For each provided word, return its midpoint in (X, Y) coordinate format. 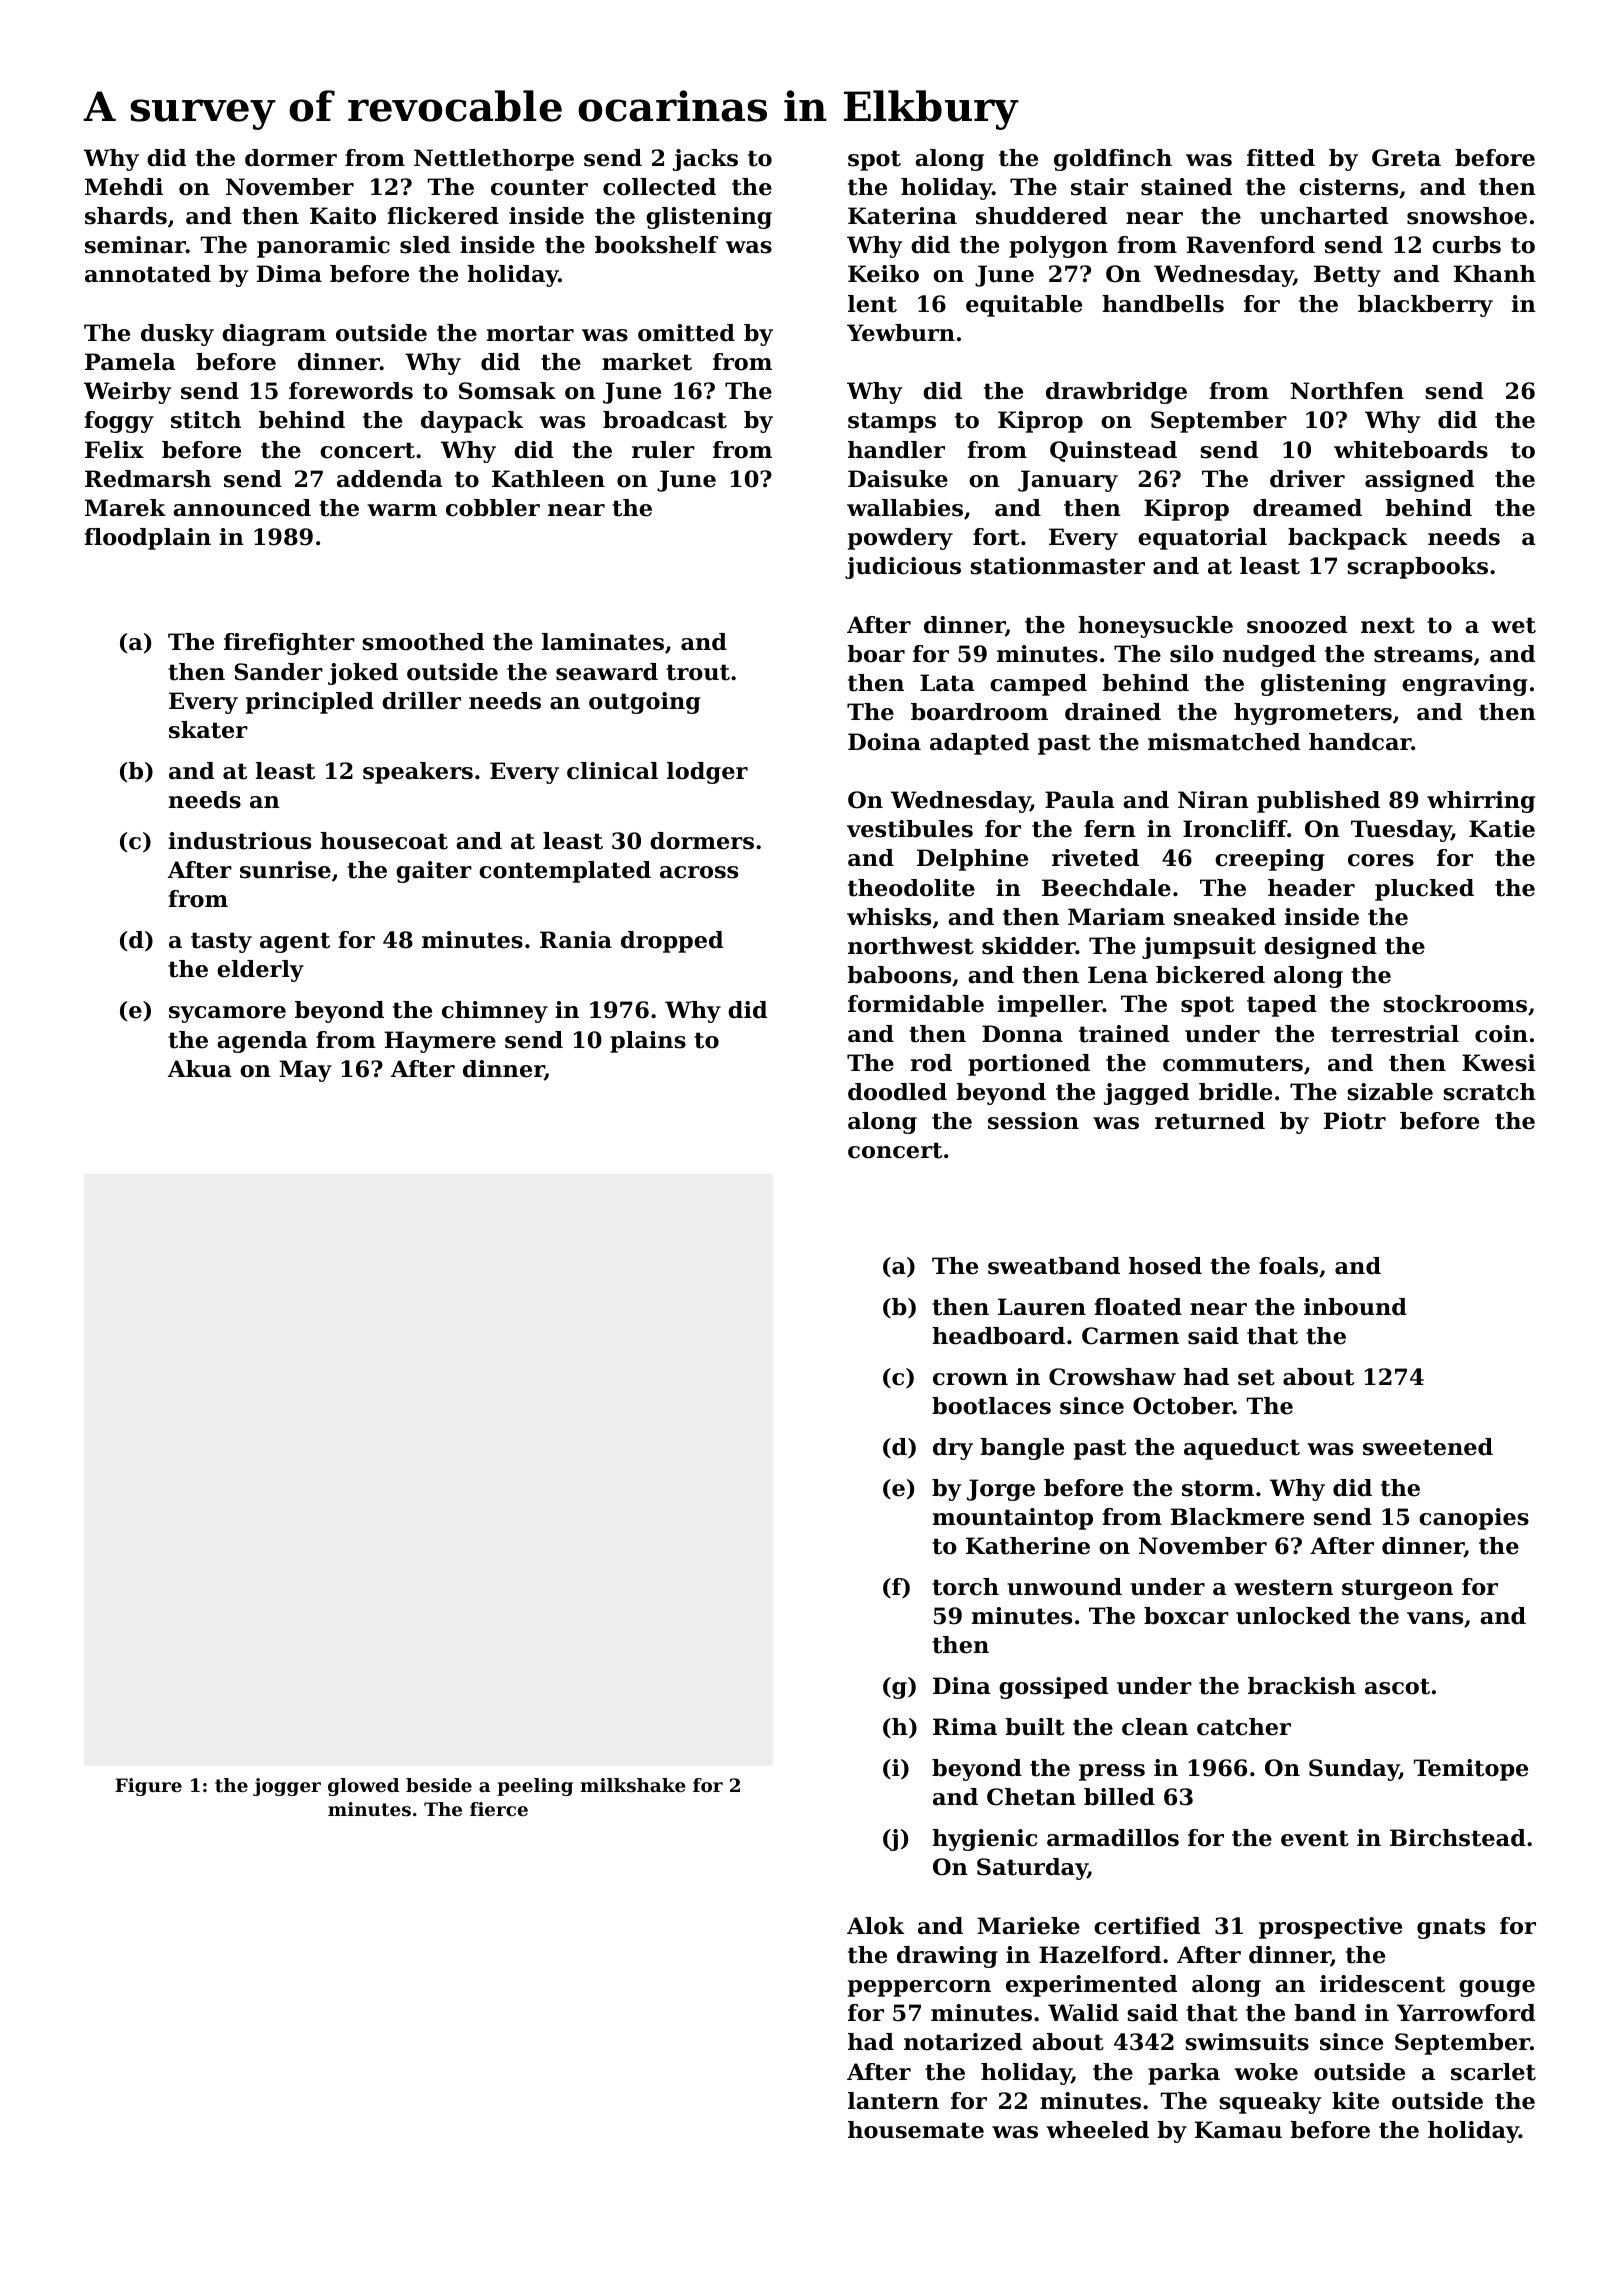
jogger (287, 1787)
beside (439, 1785)
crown (970, 1379)
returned (1210, 1121)
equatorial (1202, 539)
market (647, 362)
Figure (148, 1787)
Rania (576, 940)
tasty (221, 942)
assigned (1419, 481)
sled (425, 245)
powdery (900, 539)
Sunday (1354, 1770)
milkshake (633, 1785)
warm (402, 510)
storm (1218, 1488)
